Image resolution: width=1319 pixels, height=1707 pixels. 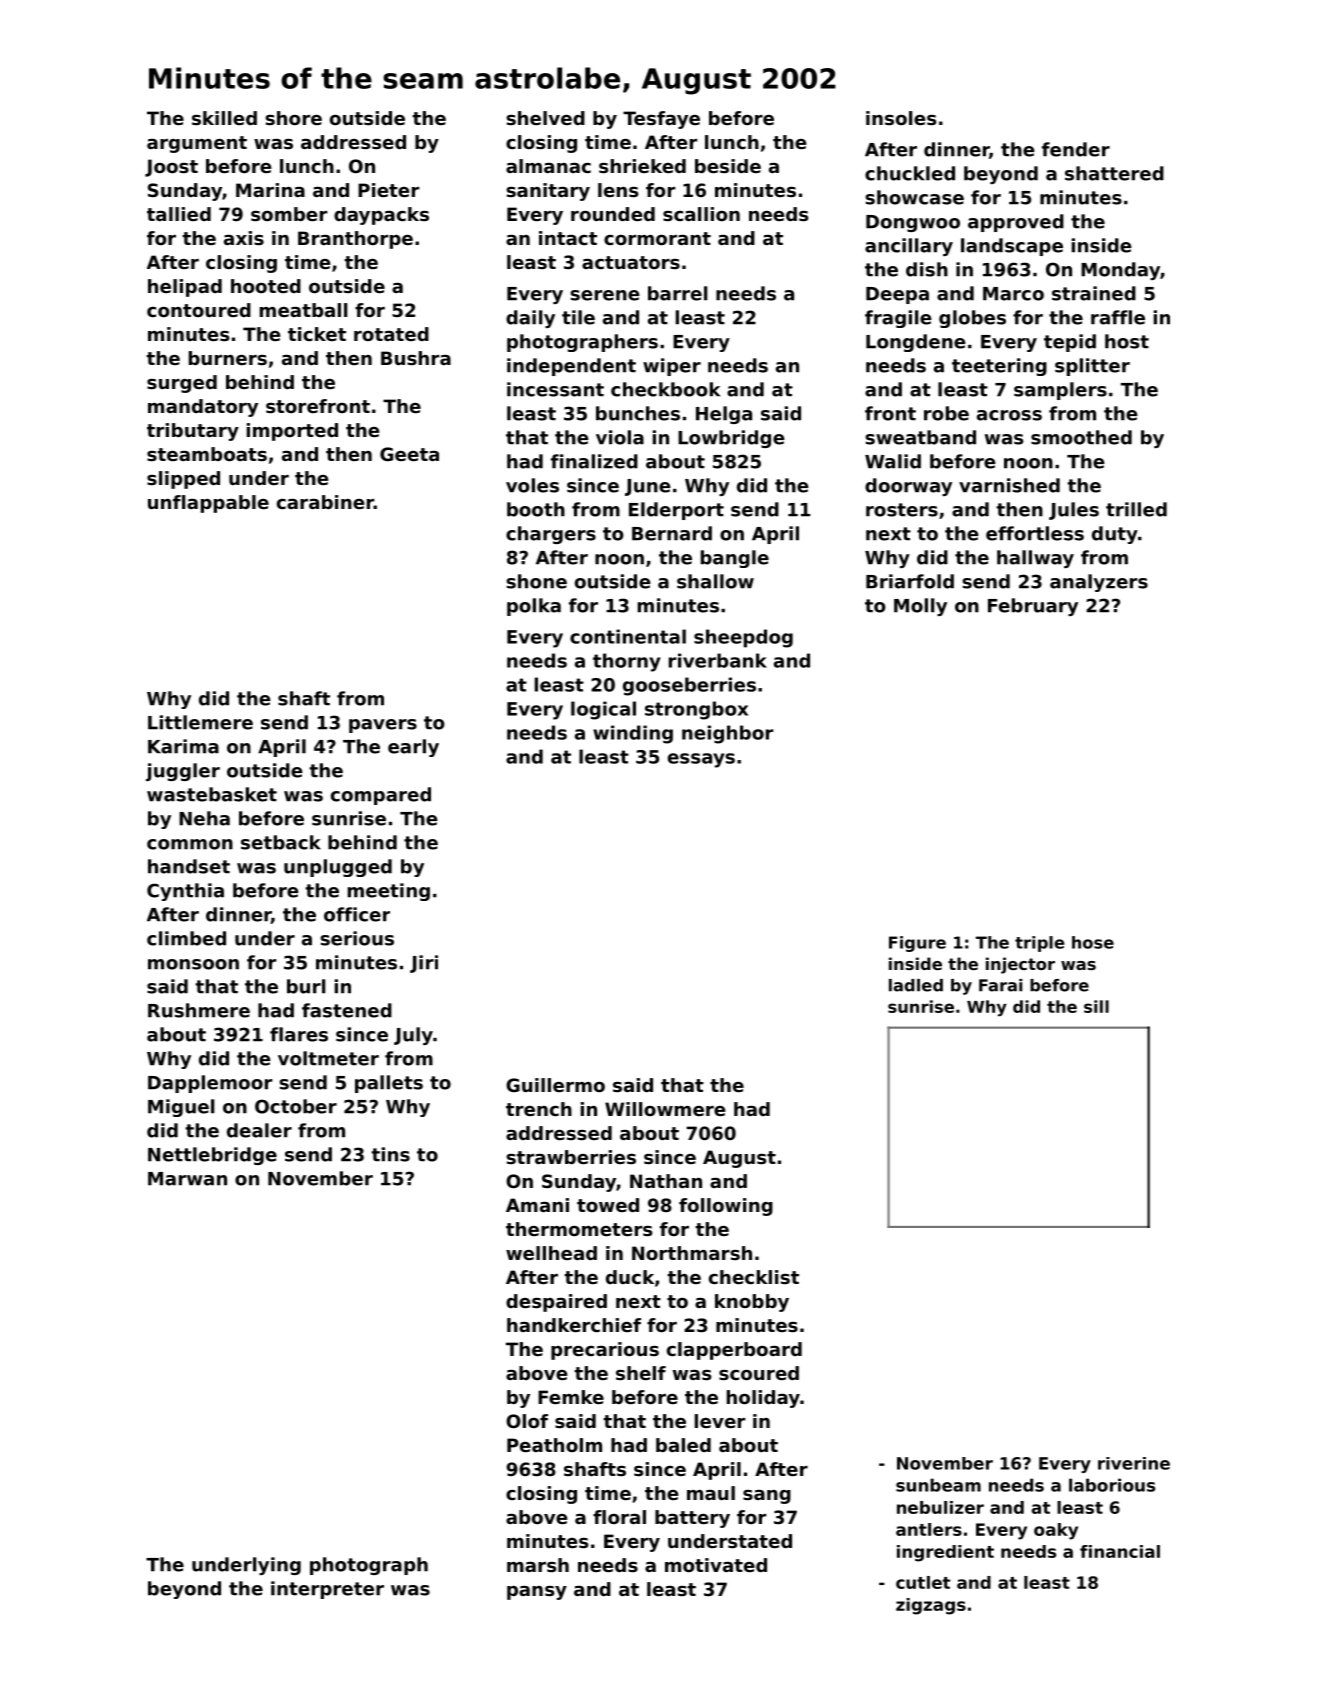 What do you see at coordinates (1039, 944) in the screenshot?
I see `triple` at bounding box center [1039, 944].
